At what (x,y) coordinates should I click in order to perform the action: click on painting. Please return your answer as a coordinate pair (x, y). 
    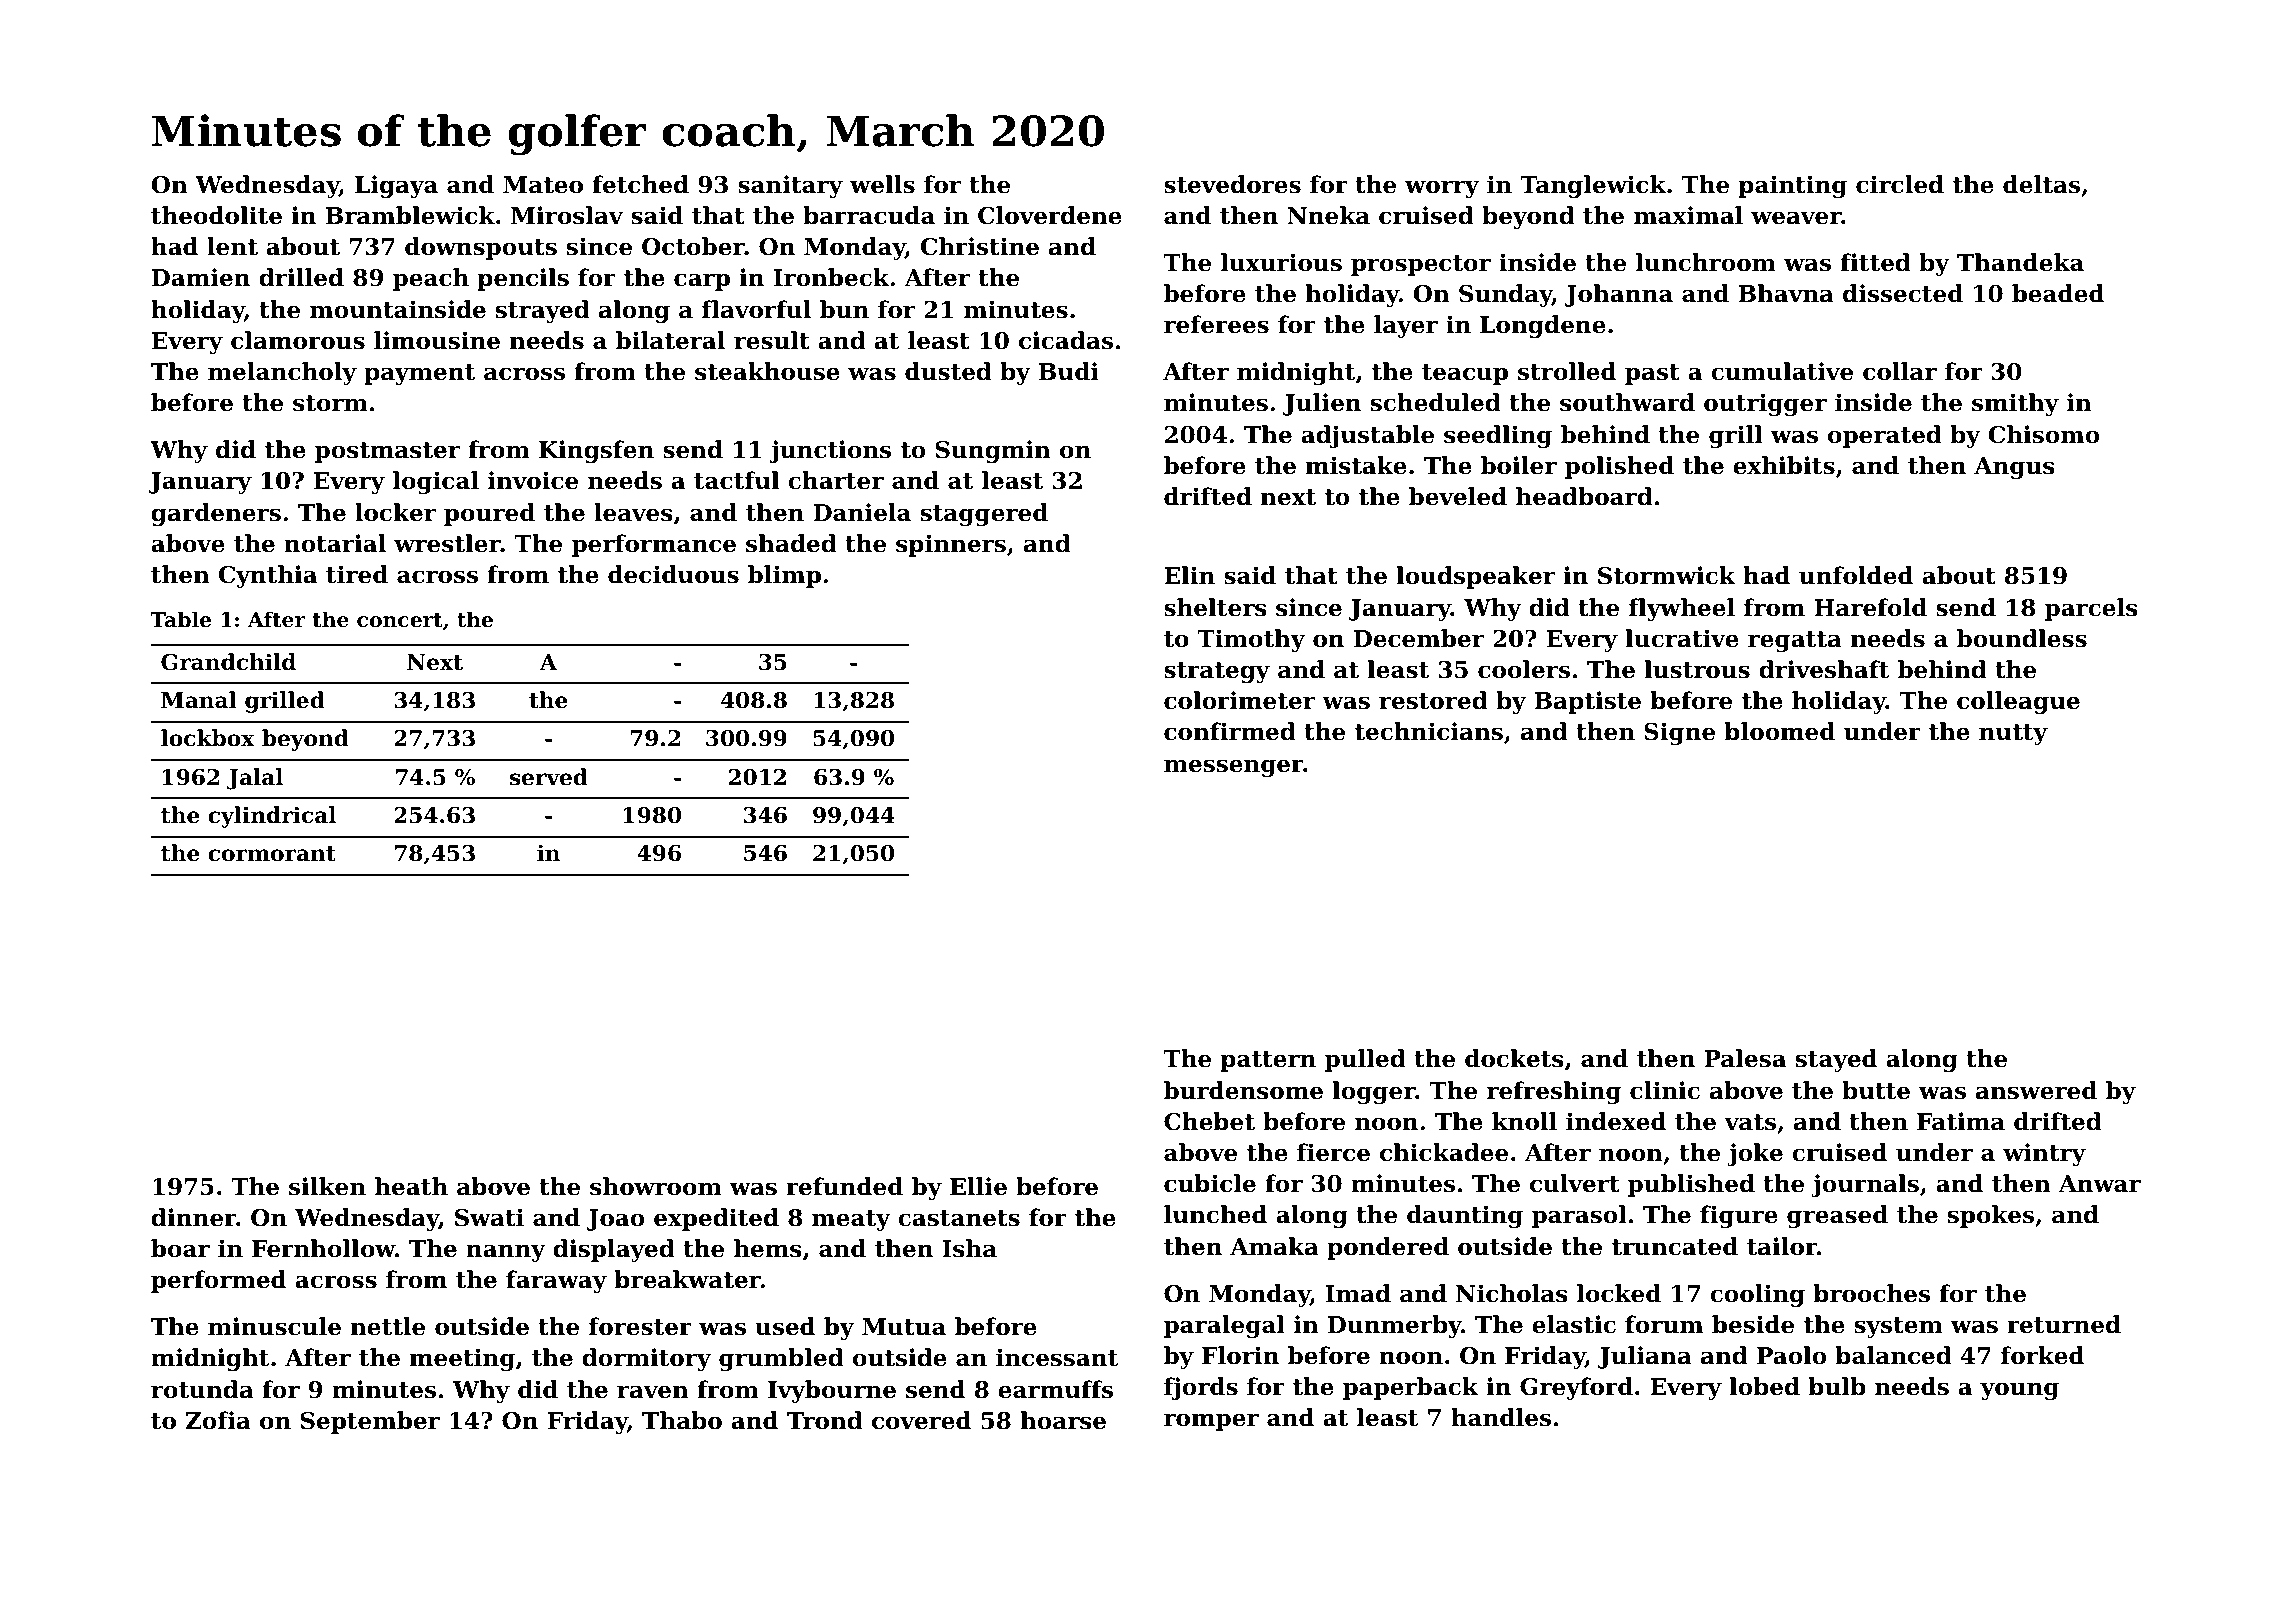
    Looking at the image, I should click on (1793, 186).
